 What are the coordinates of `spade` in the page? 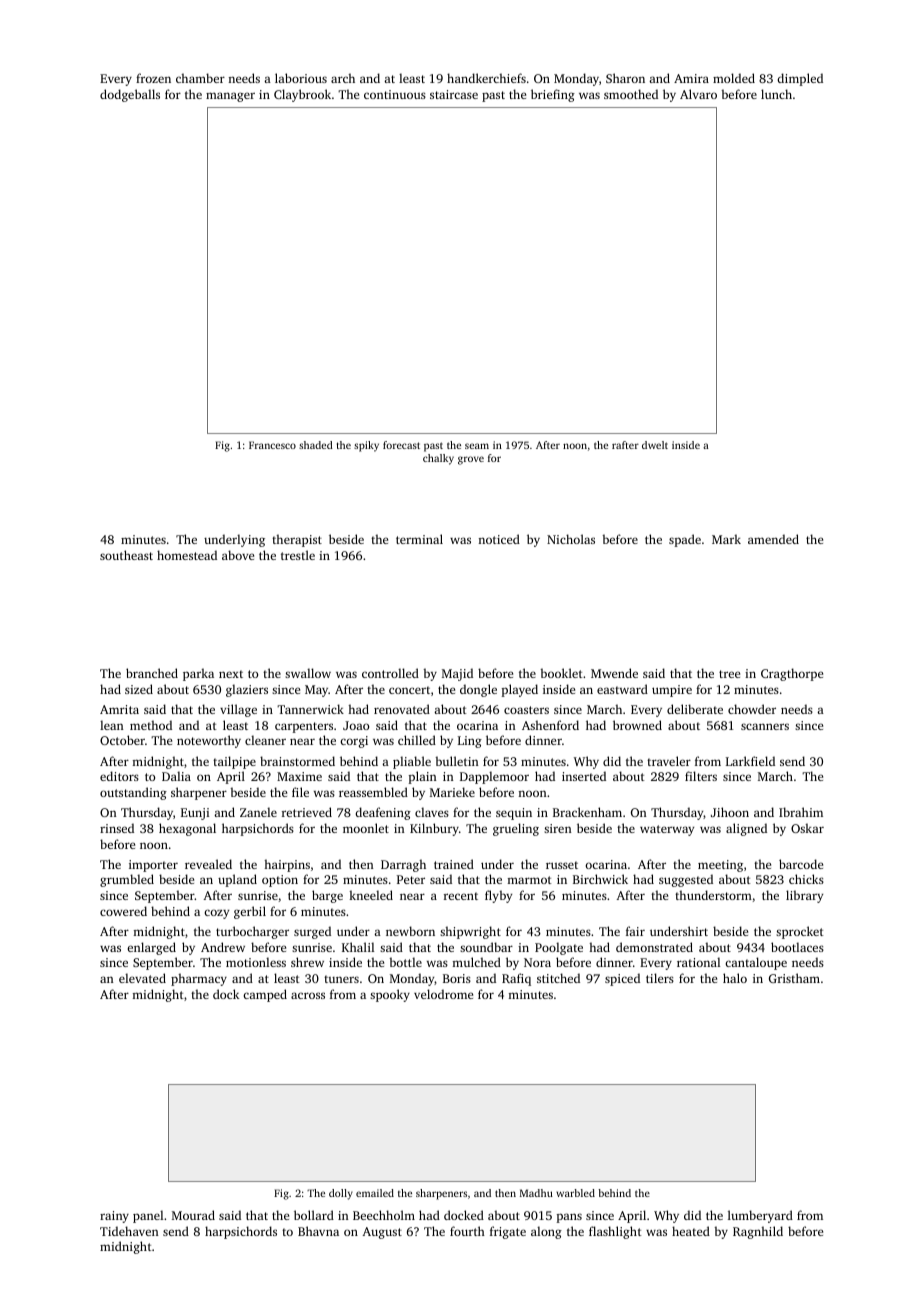 It's located at (685, 540).
